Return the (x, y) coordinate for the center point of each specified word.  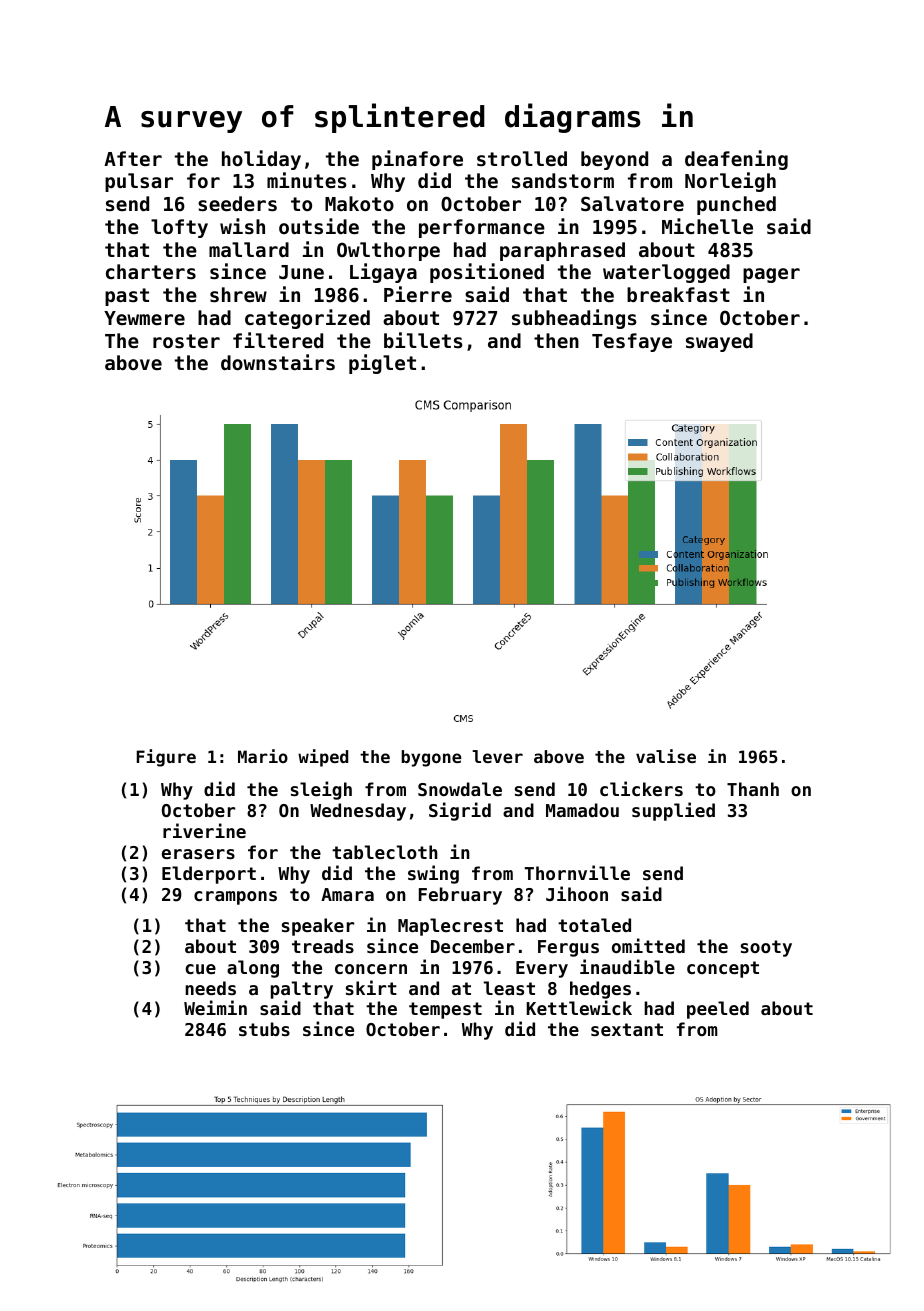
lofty (179, 228)
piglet (382, 364)
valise (666, 756)
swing (433, 874)
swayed (719, 342)
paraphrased (562, 251)
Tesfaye (632, 342)
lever (498, 756)
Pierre (418, 294)
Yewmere (144, 318)
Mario (263, 756)
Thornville (577, 872)
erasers (198, 854)
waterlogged (666, 273)
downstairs (278, 362)
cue (200, 969)
